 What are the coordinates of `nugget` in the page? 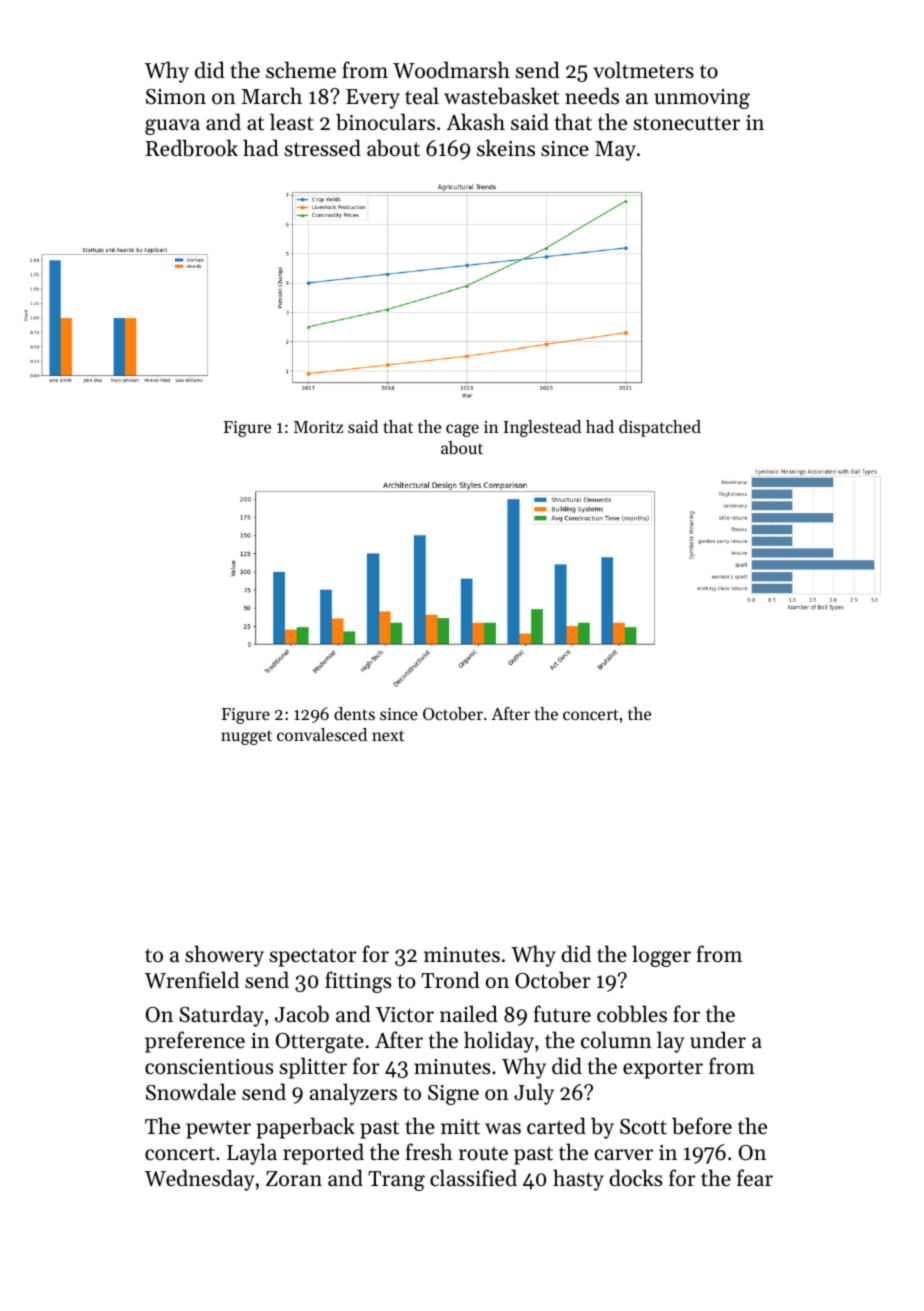 It's located at (246, 737).
